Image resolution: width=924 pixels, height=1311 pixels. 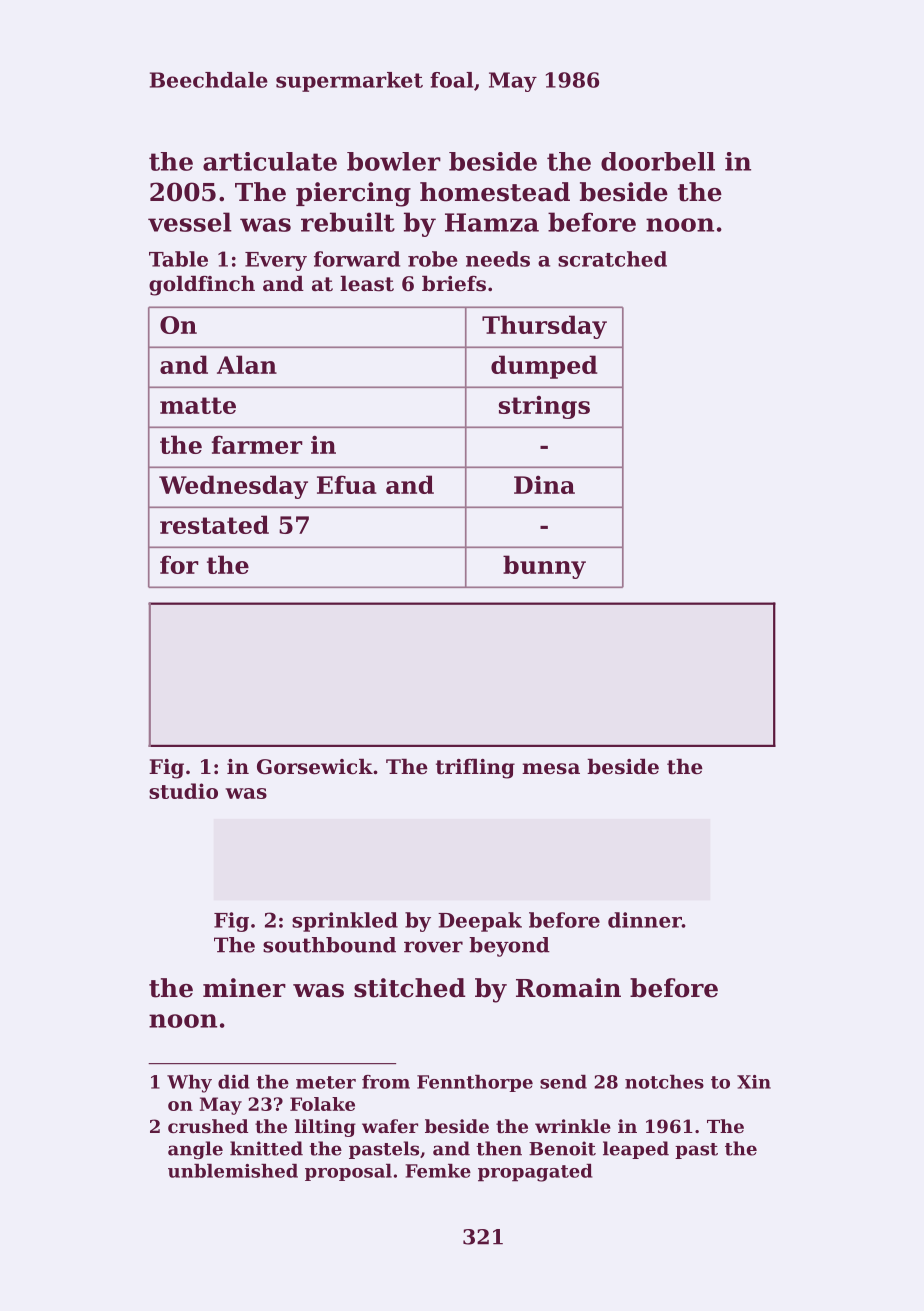 What do you see at coordinates (454, 283) in the screenshot?
I see `briefs` at bounding box center [454, 283].
